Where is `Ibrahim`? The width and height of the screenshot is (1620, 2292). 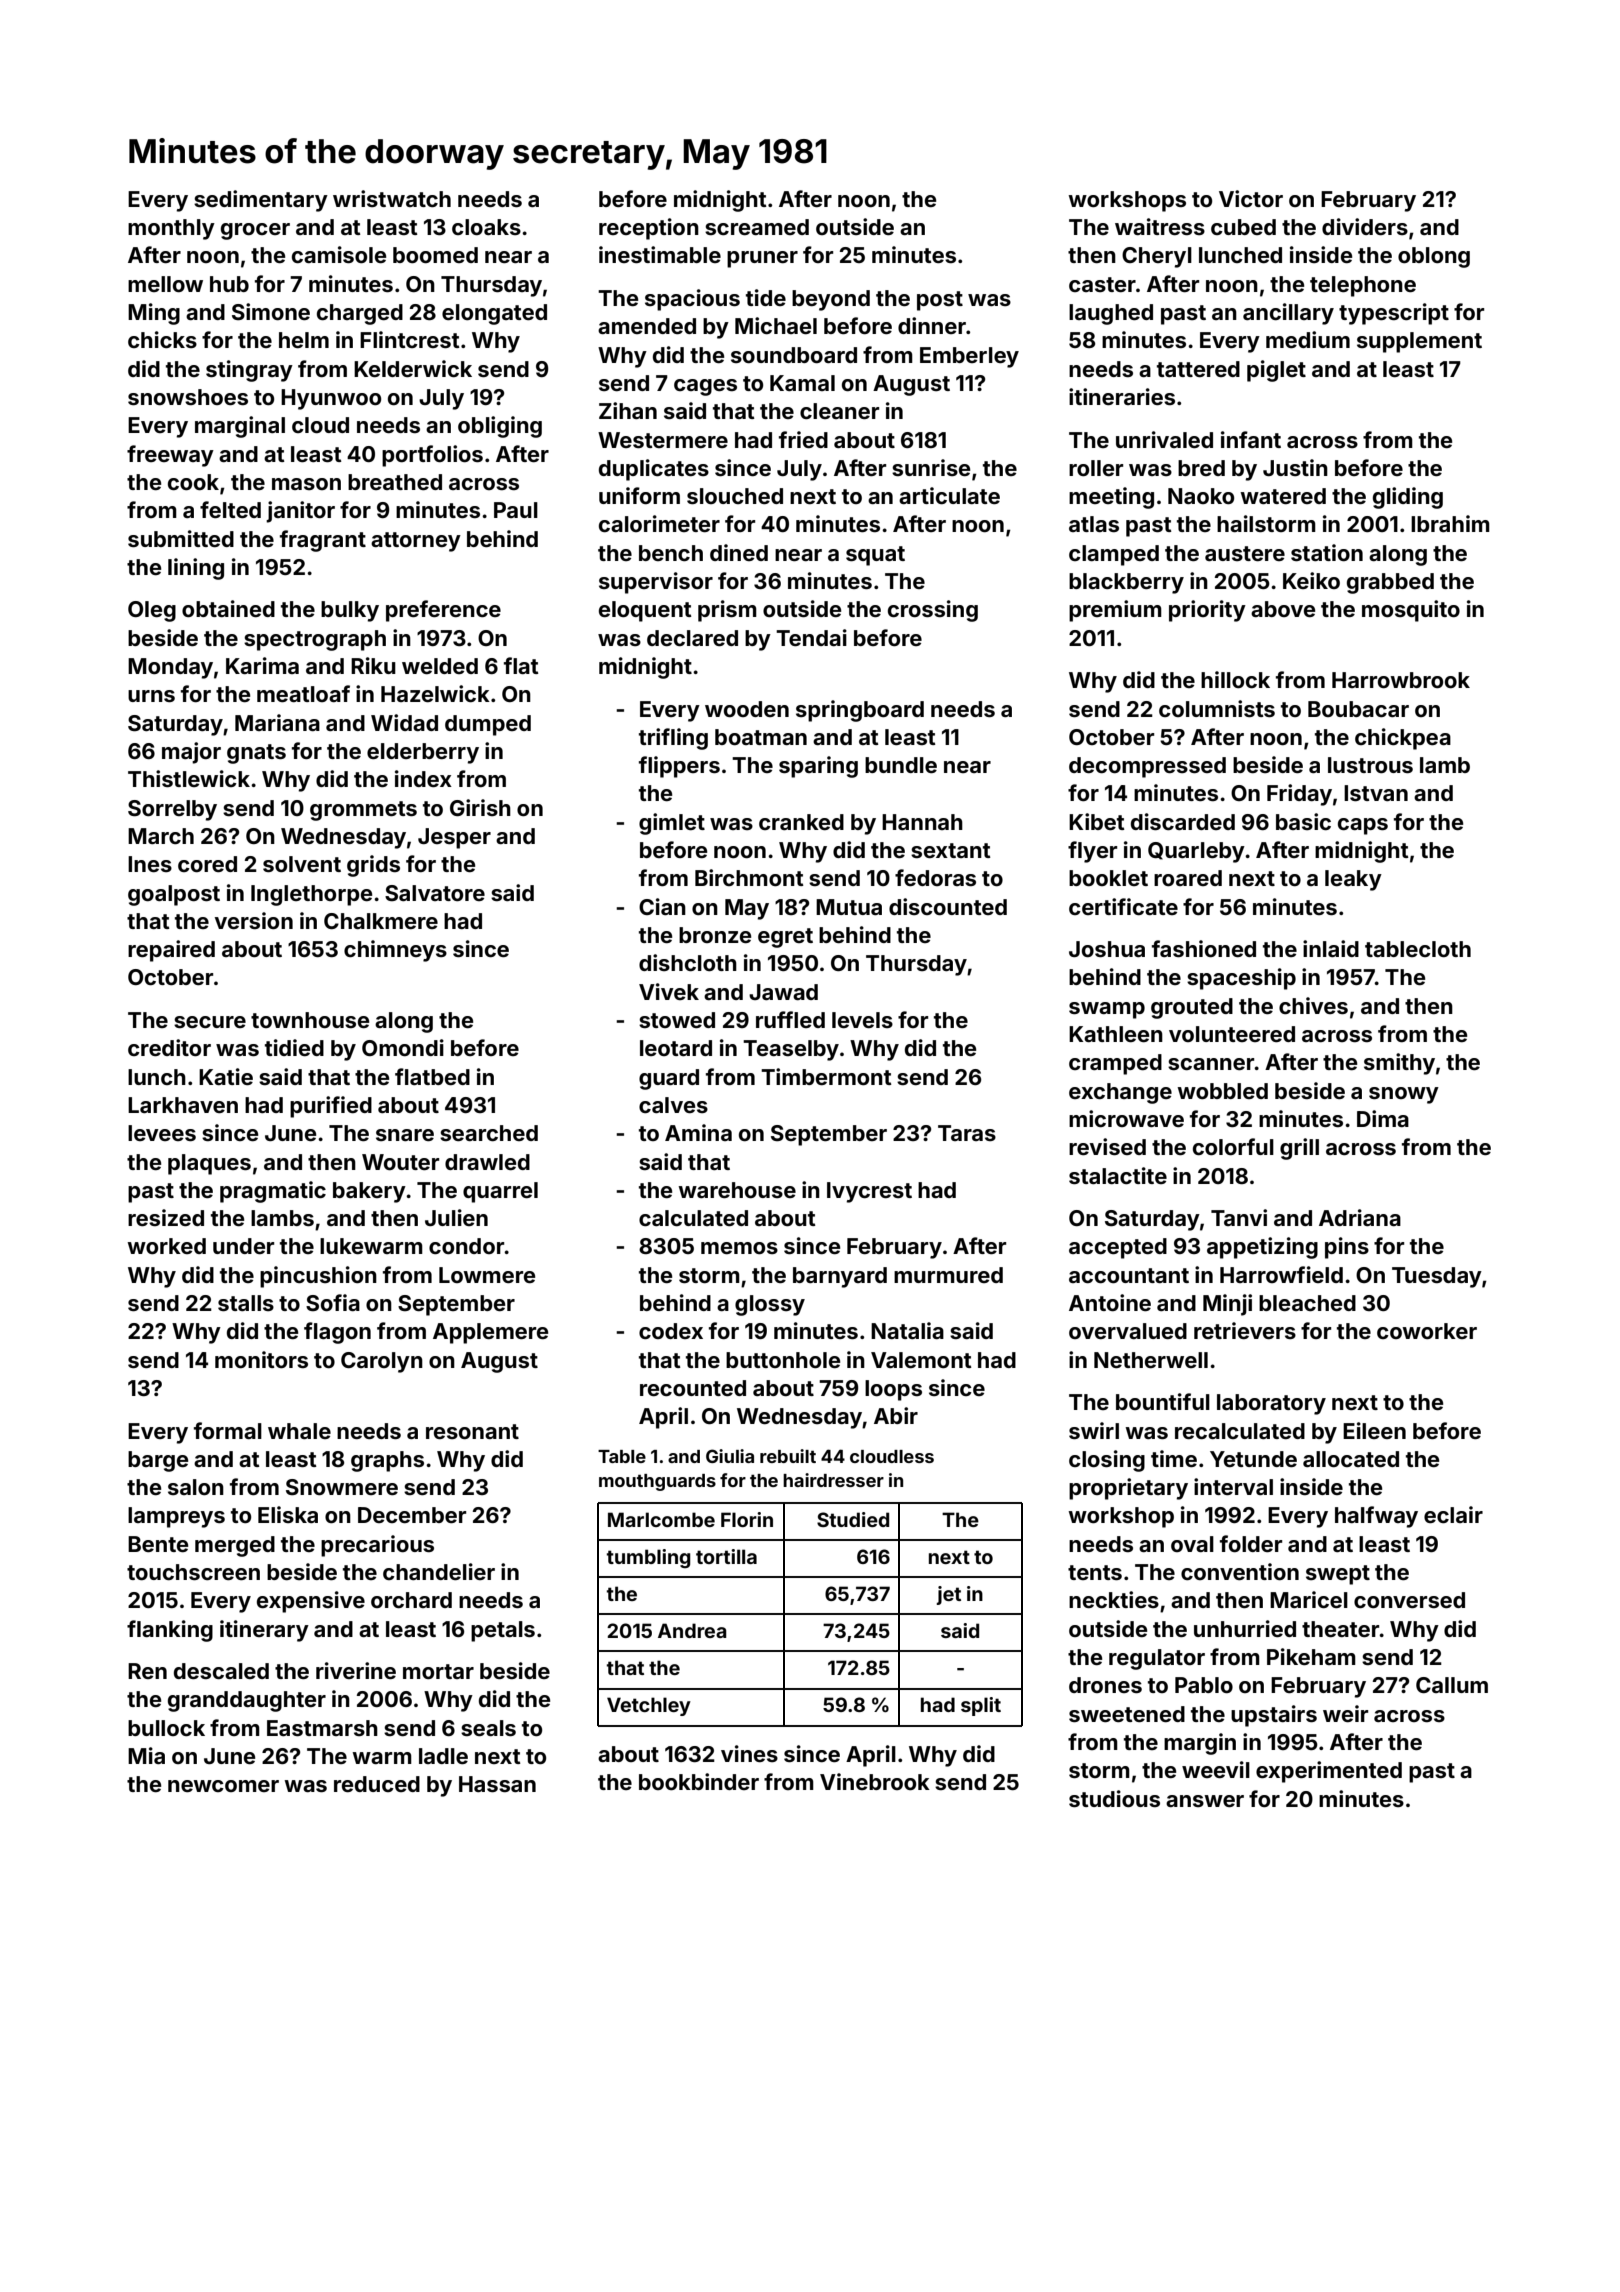
Ibrahim is located at coordinates (1450, 523).
